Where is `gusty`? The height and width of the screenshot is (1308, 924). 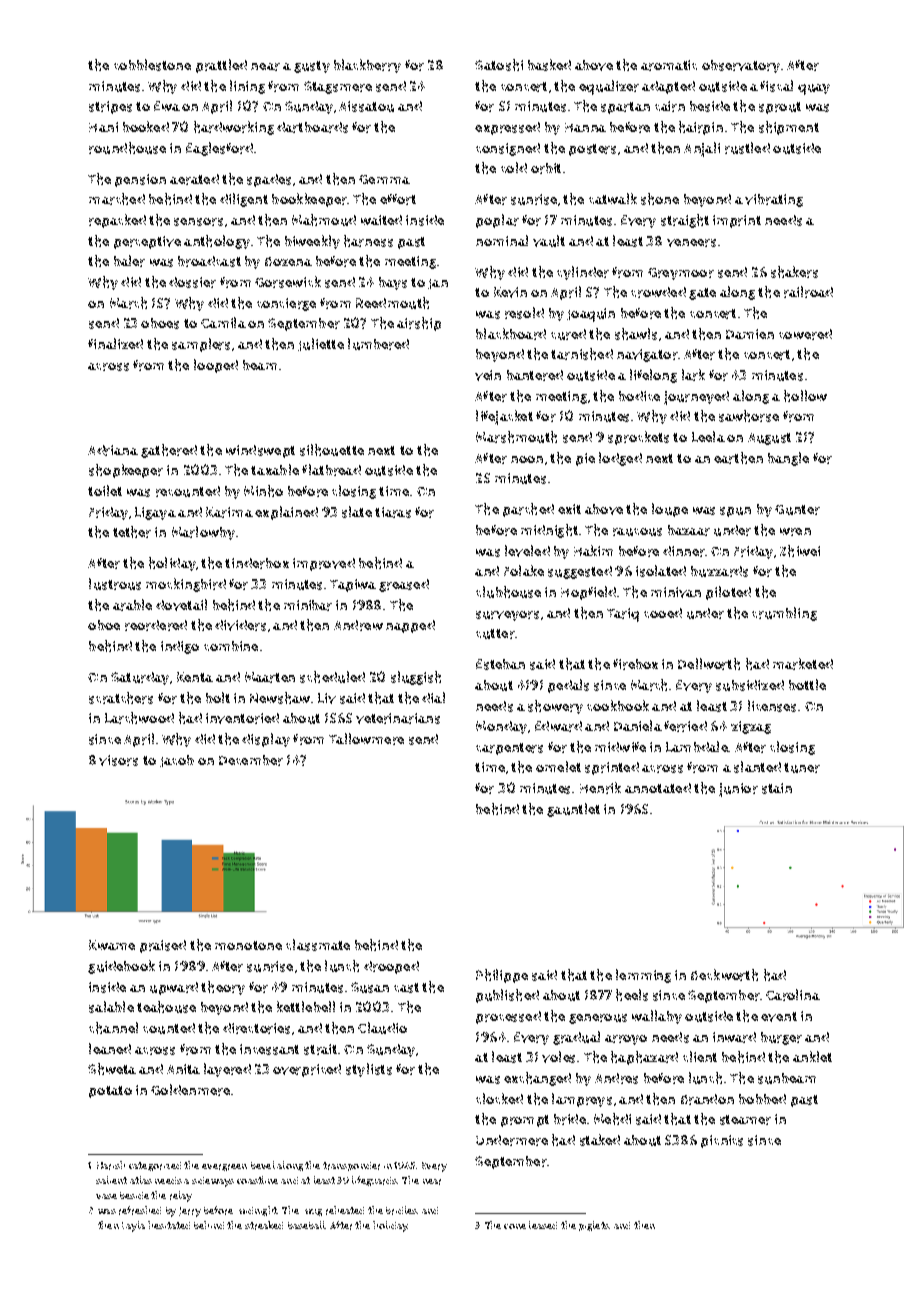
gusty is located at coordinates (312, 67).
